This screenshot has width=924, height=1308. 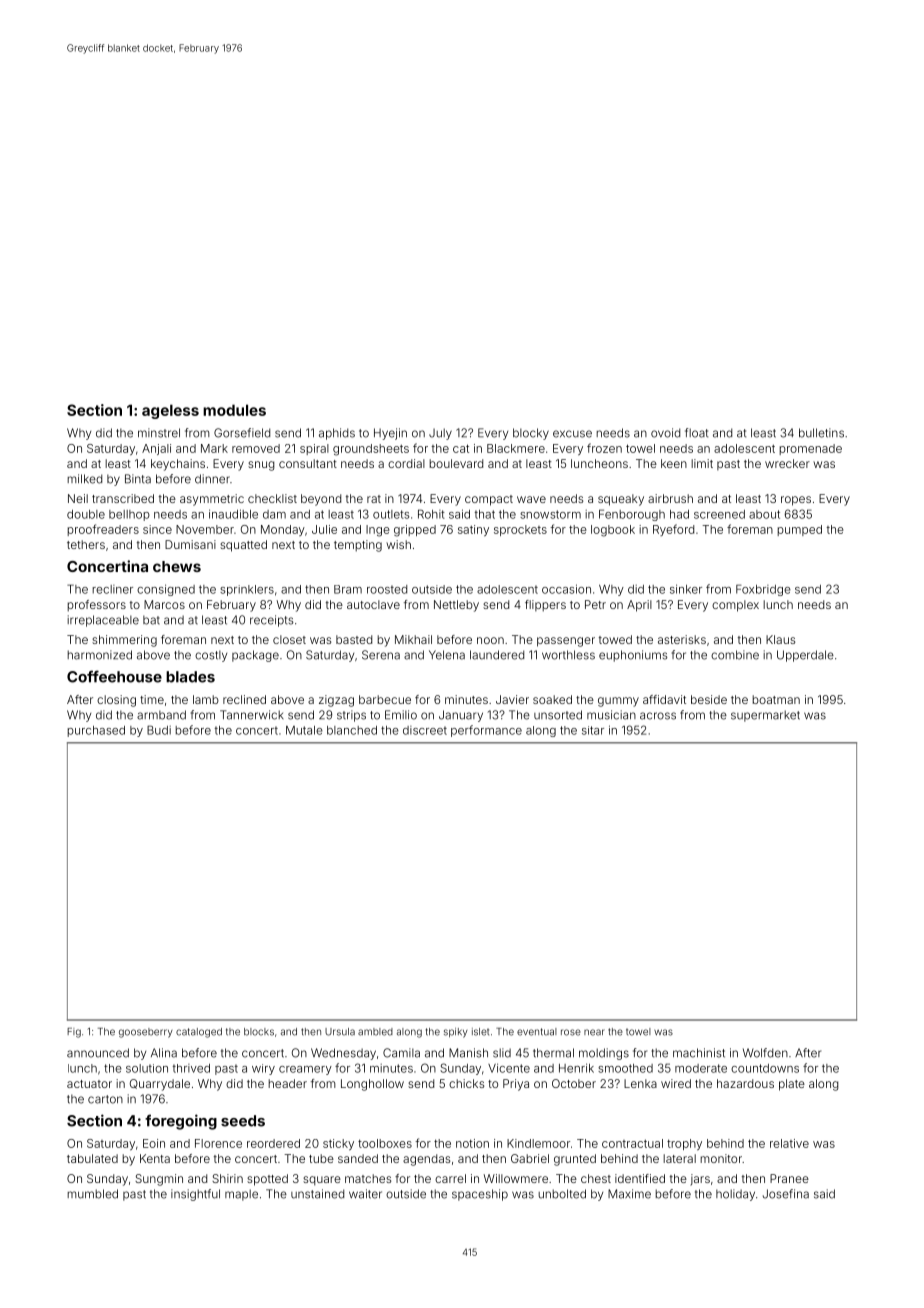 What do you see at coordinates (550, 514) in the screenshot?
I see `snowstorm` at bounding box center [550, 514].
